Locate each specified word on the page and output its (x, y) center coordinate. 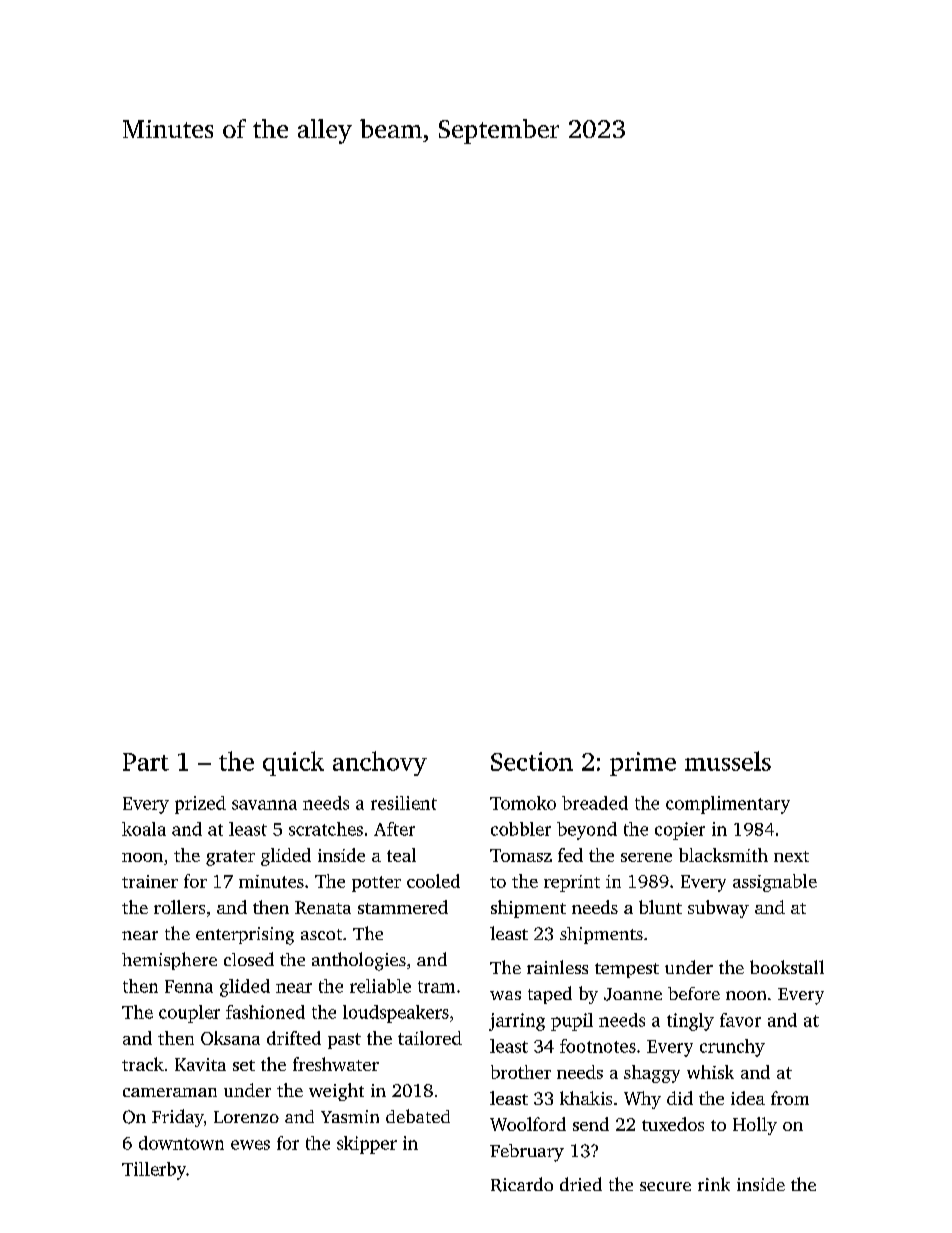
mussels (728, 761)
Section (532, 761)
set (244, 1065)
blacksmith (723, 855)
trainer (150, 881)
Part (146, 762)
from (790, 1098)
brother (521, 1072)
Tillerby (154, 1171)
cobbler (521, 829)
